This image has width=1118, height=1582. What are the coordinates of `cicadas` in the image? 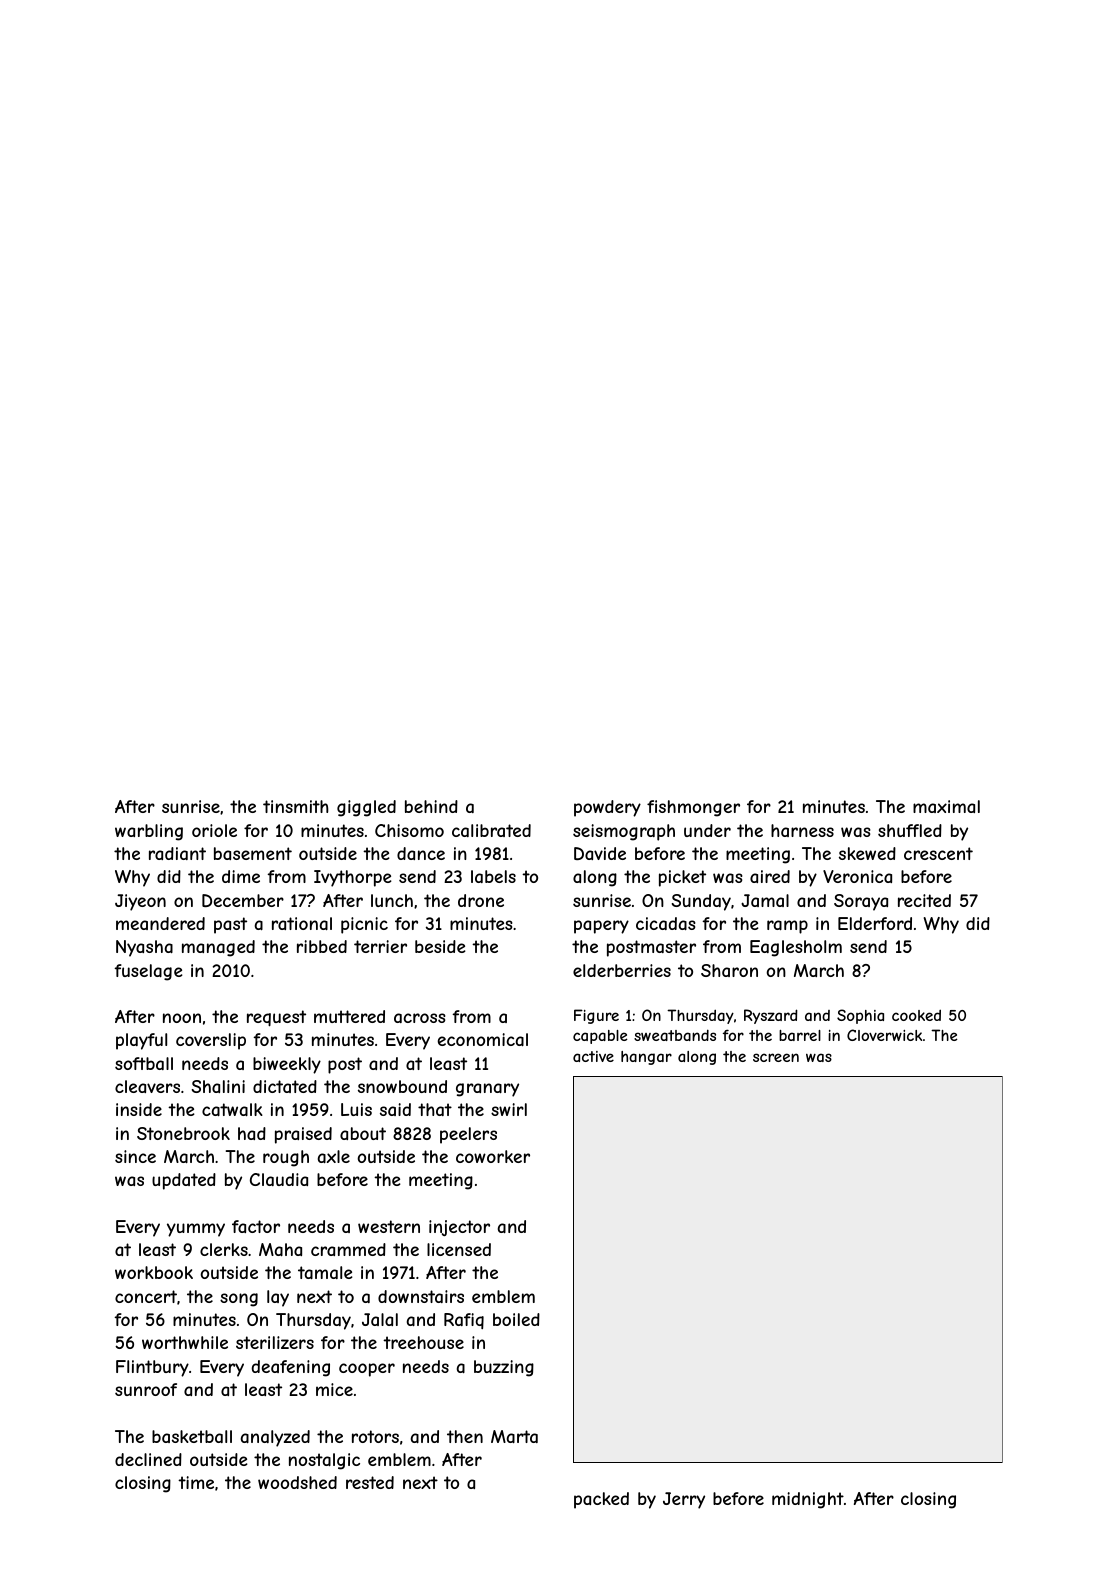 It's located at (666, 923).
